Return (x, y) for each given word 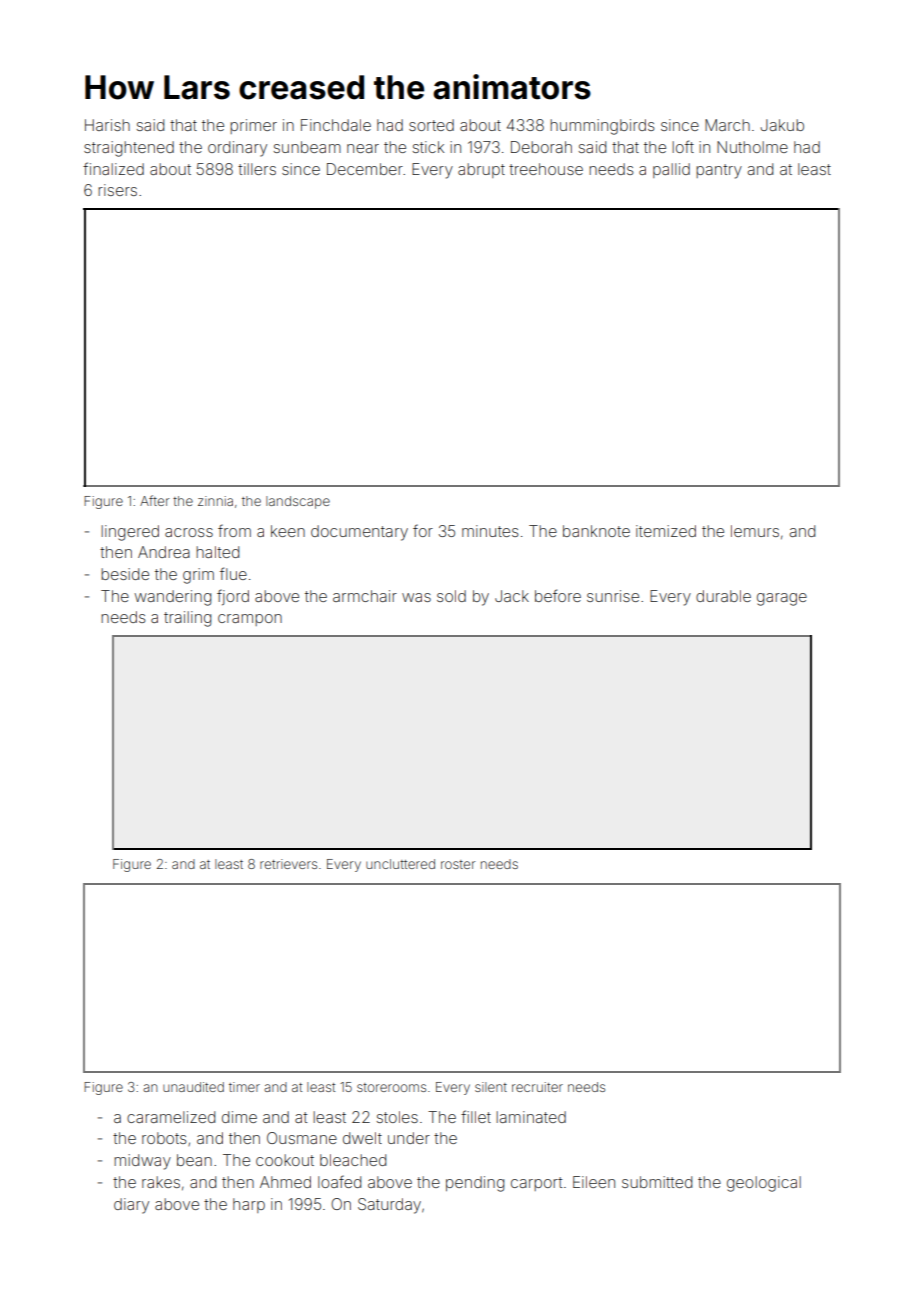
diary (131, 1206)
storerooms (391, 1087)
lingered (130, 533)
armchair (365, 596)
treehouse (546, 169)
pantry (719, 171)
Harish (107, 125)
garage (782, 599)
